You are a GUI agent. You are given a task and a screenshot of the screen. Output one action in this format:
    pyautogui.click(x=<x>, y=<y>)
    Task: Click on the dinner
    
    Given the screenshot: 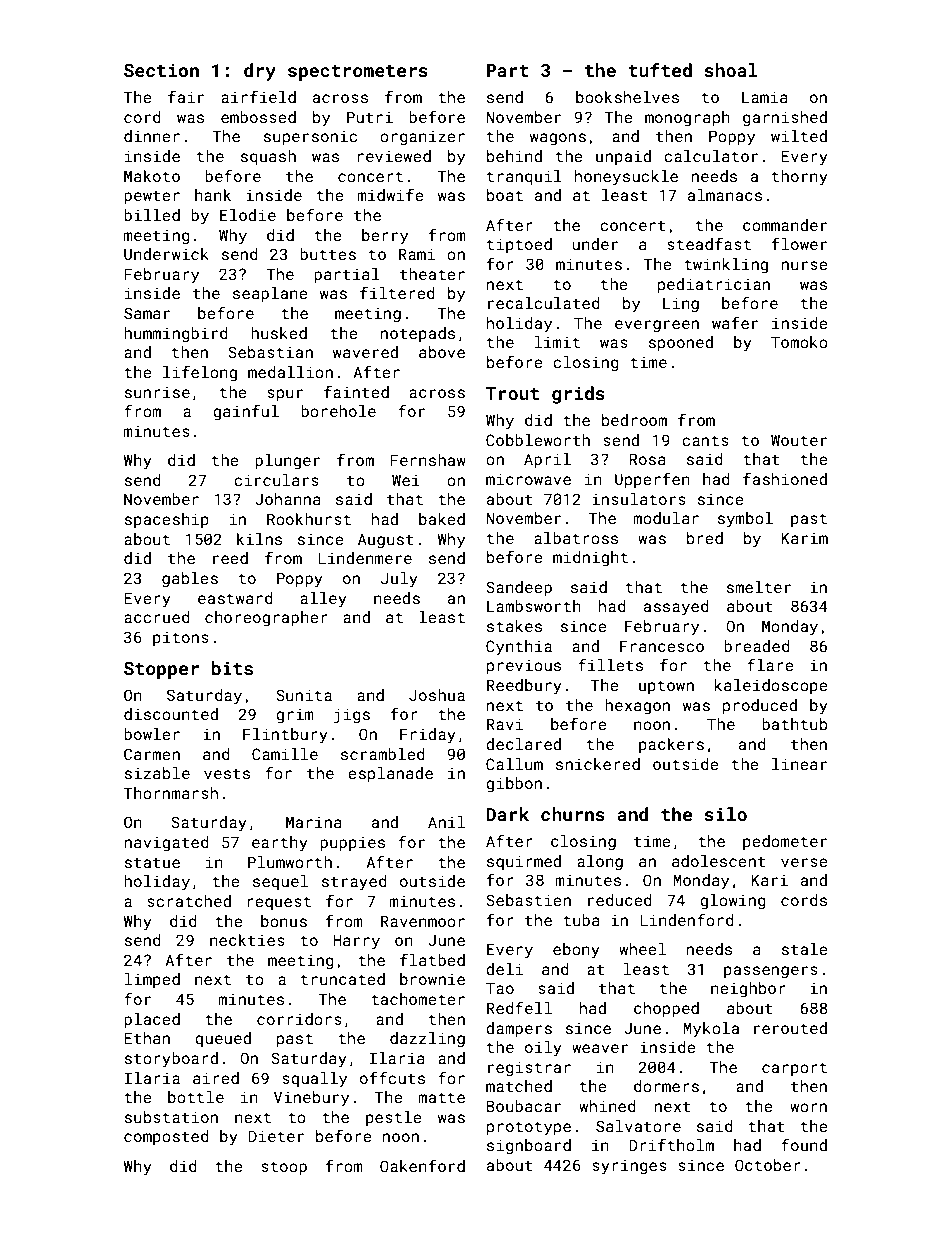 What is the action you would take?
    pyautogui.click(x=152, y=136)
